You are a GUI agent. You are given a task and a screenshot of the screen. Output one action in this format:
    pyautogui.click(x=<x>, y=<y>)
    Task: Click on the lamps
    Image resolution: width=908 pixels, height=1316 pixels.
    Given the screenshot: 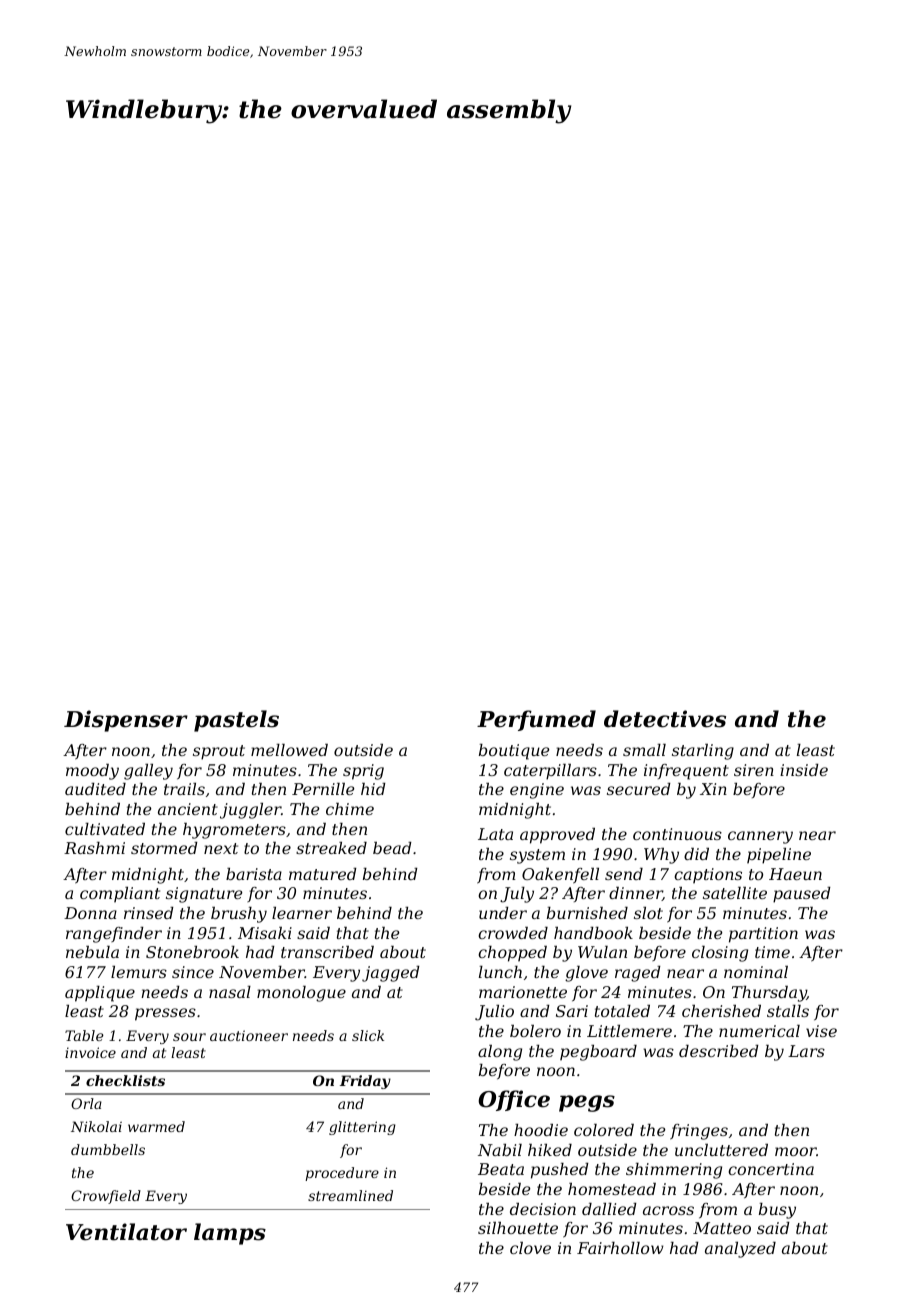 What is the action you would take?
    pyautogui.click(x=230, y=1234)
